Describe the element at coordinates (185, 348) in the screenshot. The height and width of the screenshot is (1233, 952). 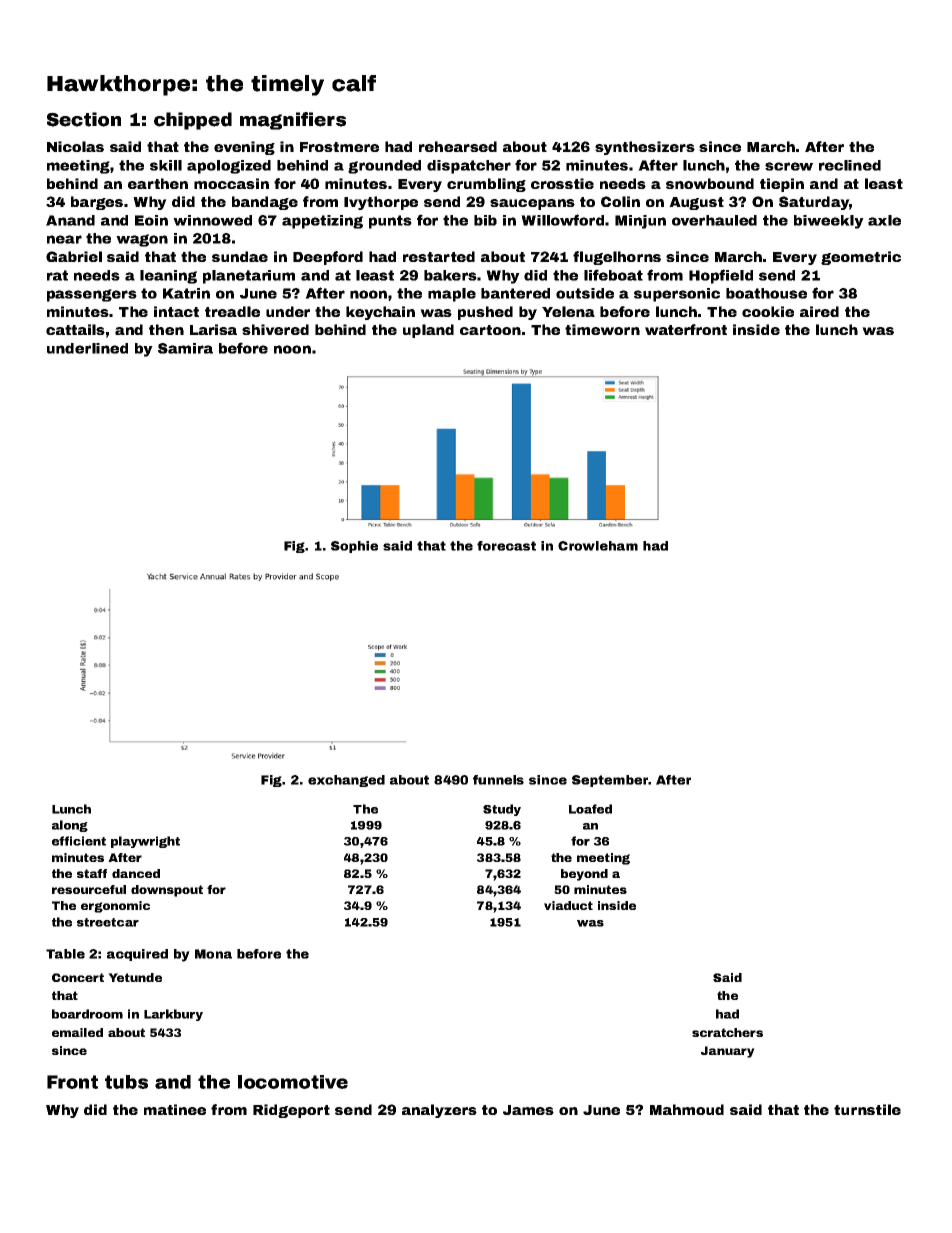
I see `Samira` at that location.
